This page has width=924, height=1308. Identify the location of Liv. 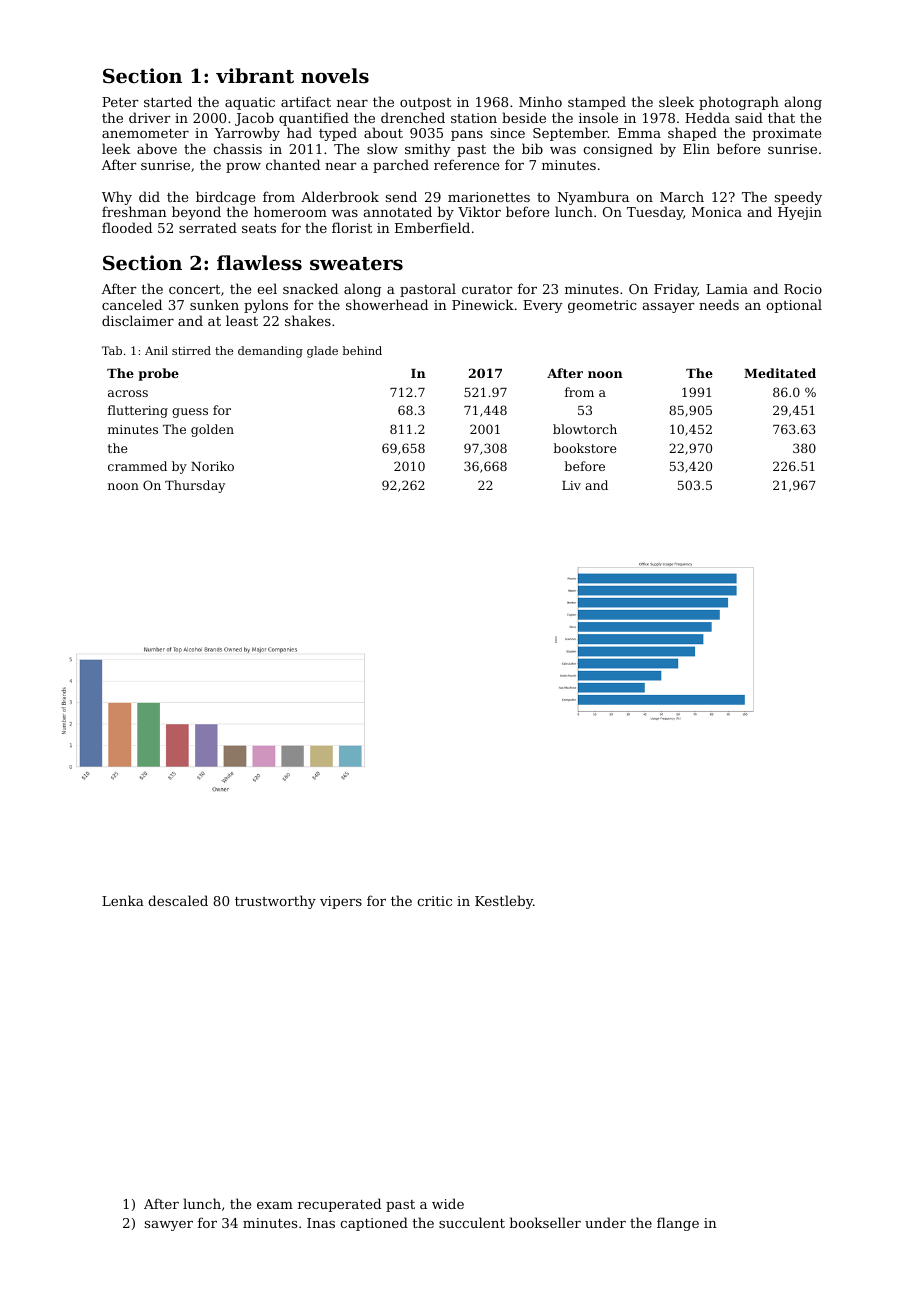
(571, 485).
